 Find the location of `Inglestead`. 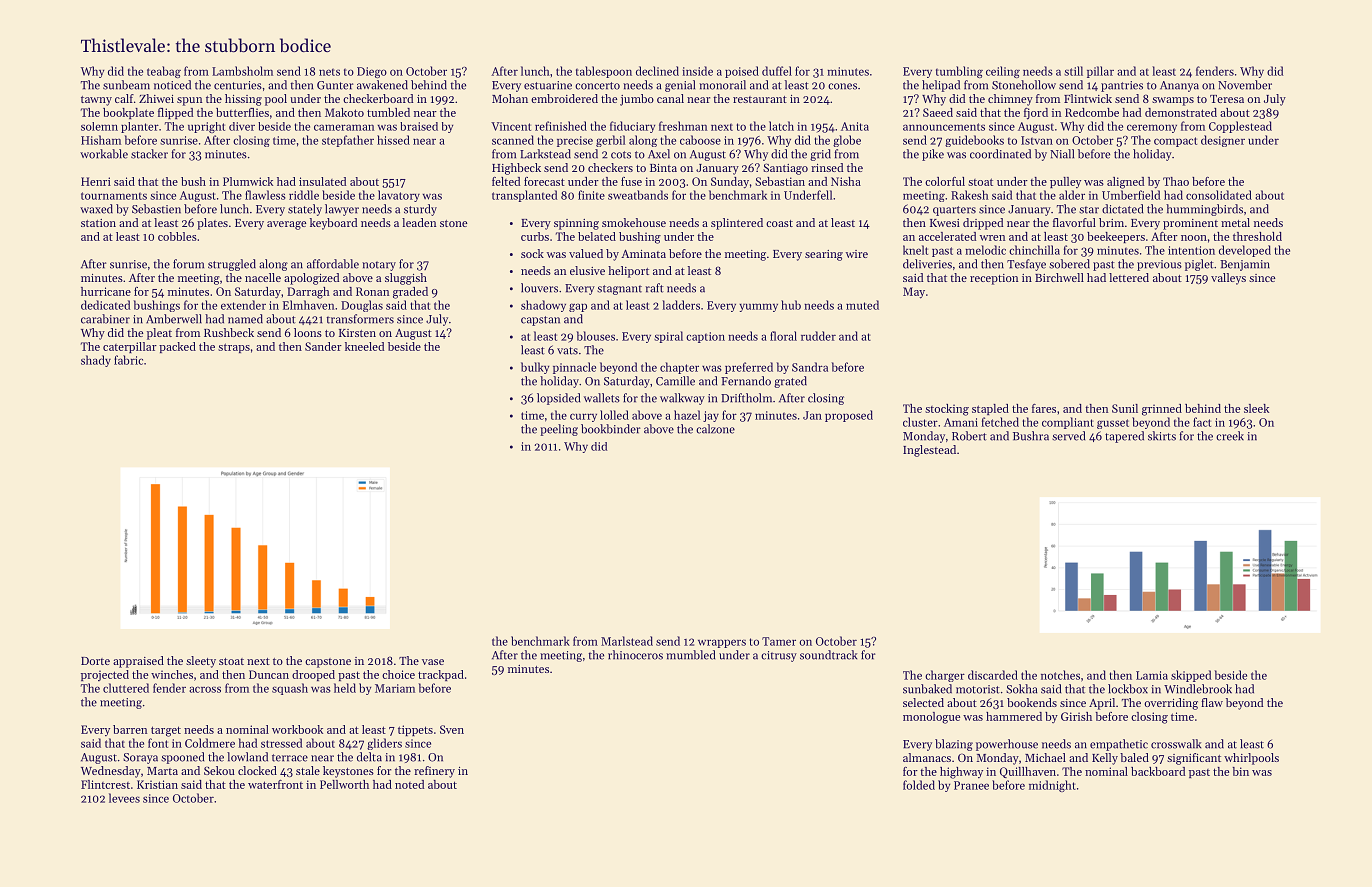

Inglestead is located at coordinates (929, 451).
